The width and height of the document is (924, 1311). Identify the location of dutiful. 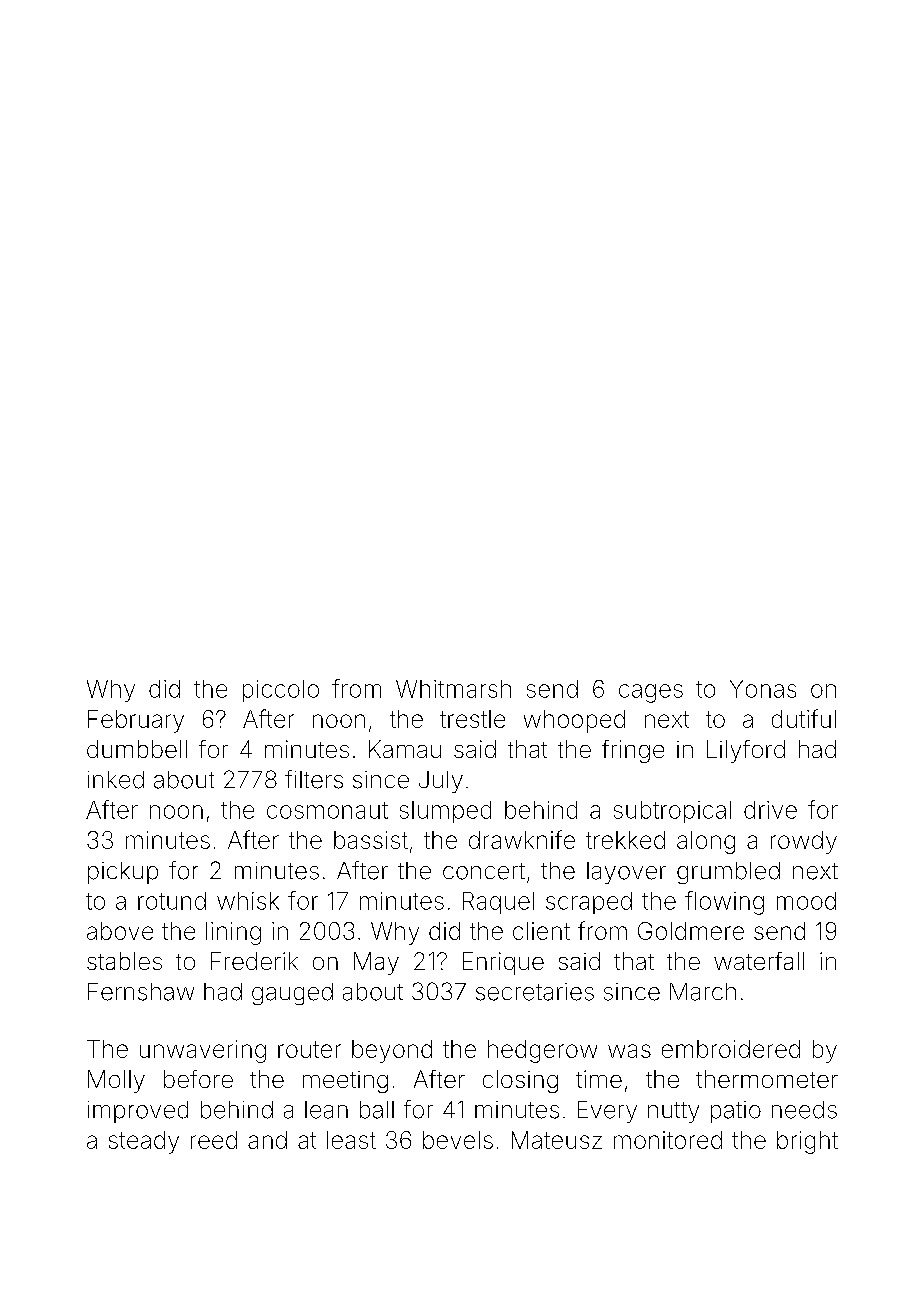
(804, 718).
